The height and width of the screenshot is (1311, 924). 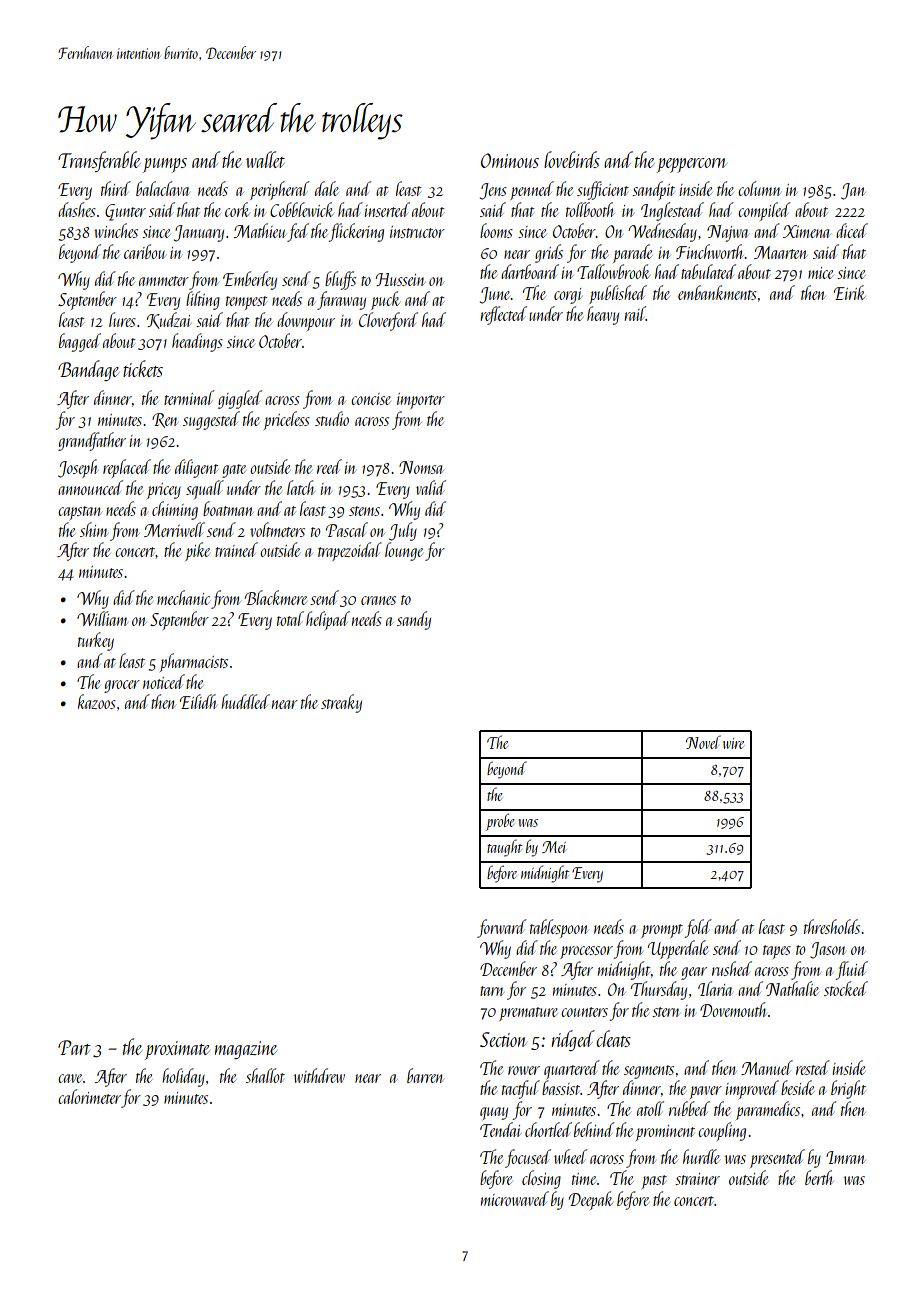 I want to click on calorimeter, so click(x=89, y=1096).
